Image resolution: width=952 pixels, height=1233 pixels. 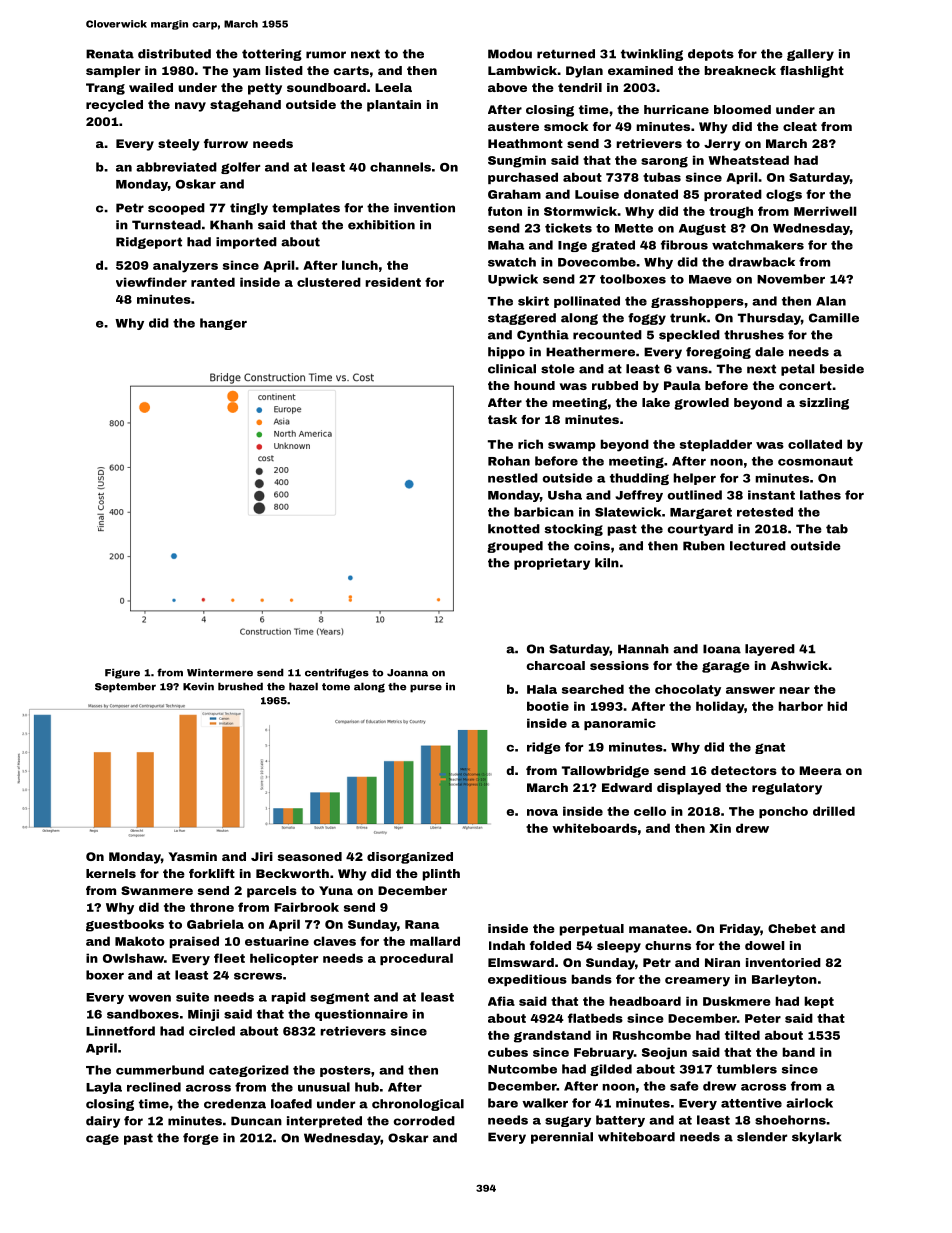 What do you see at coordinates (422, 924) in the image?
I see `Rana` at bounding box center [422, 924].
